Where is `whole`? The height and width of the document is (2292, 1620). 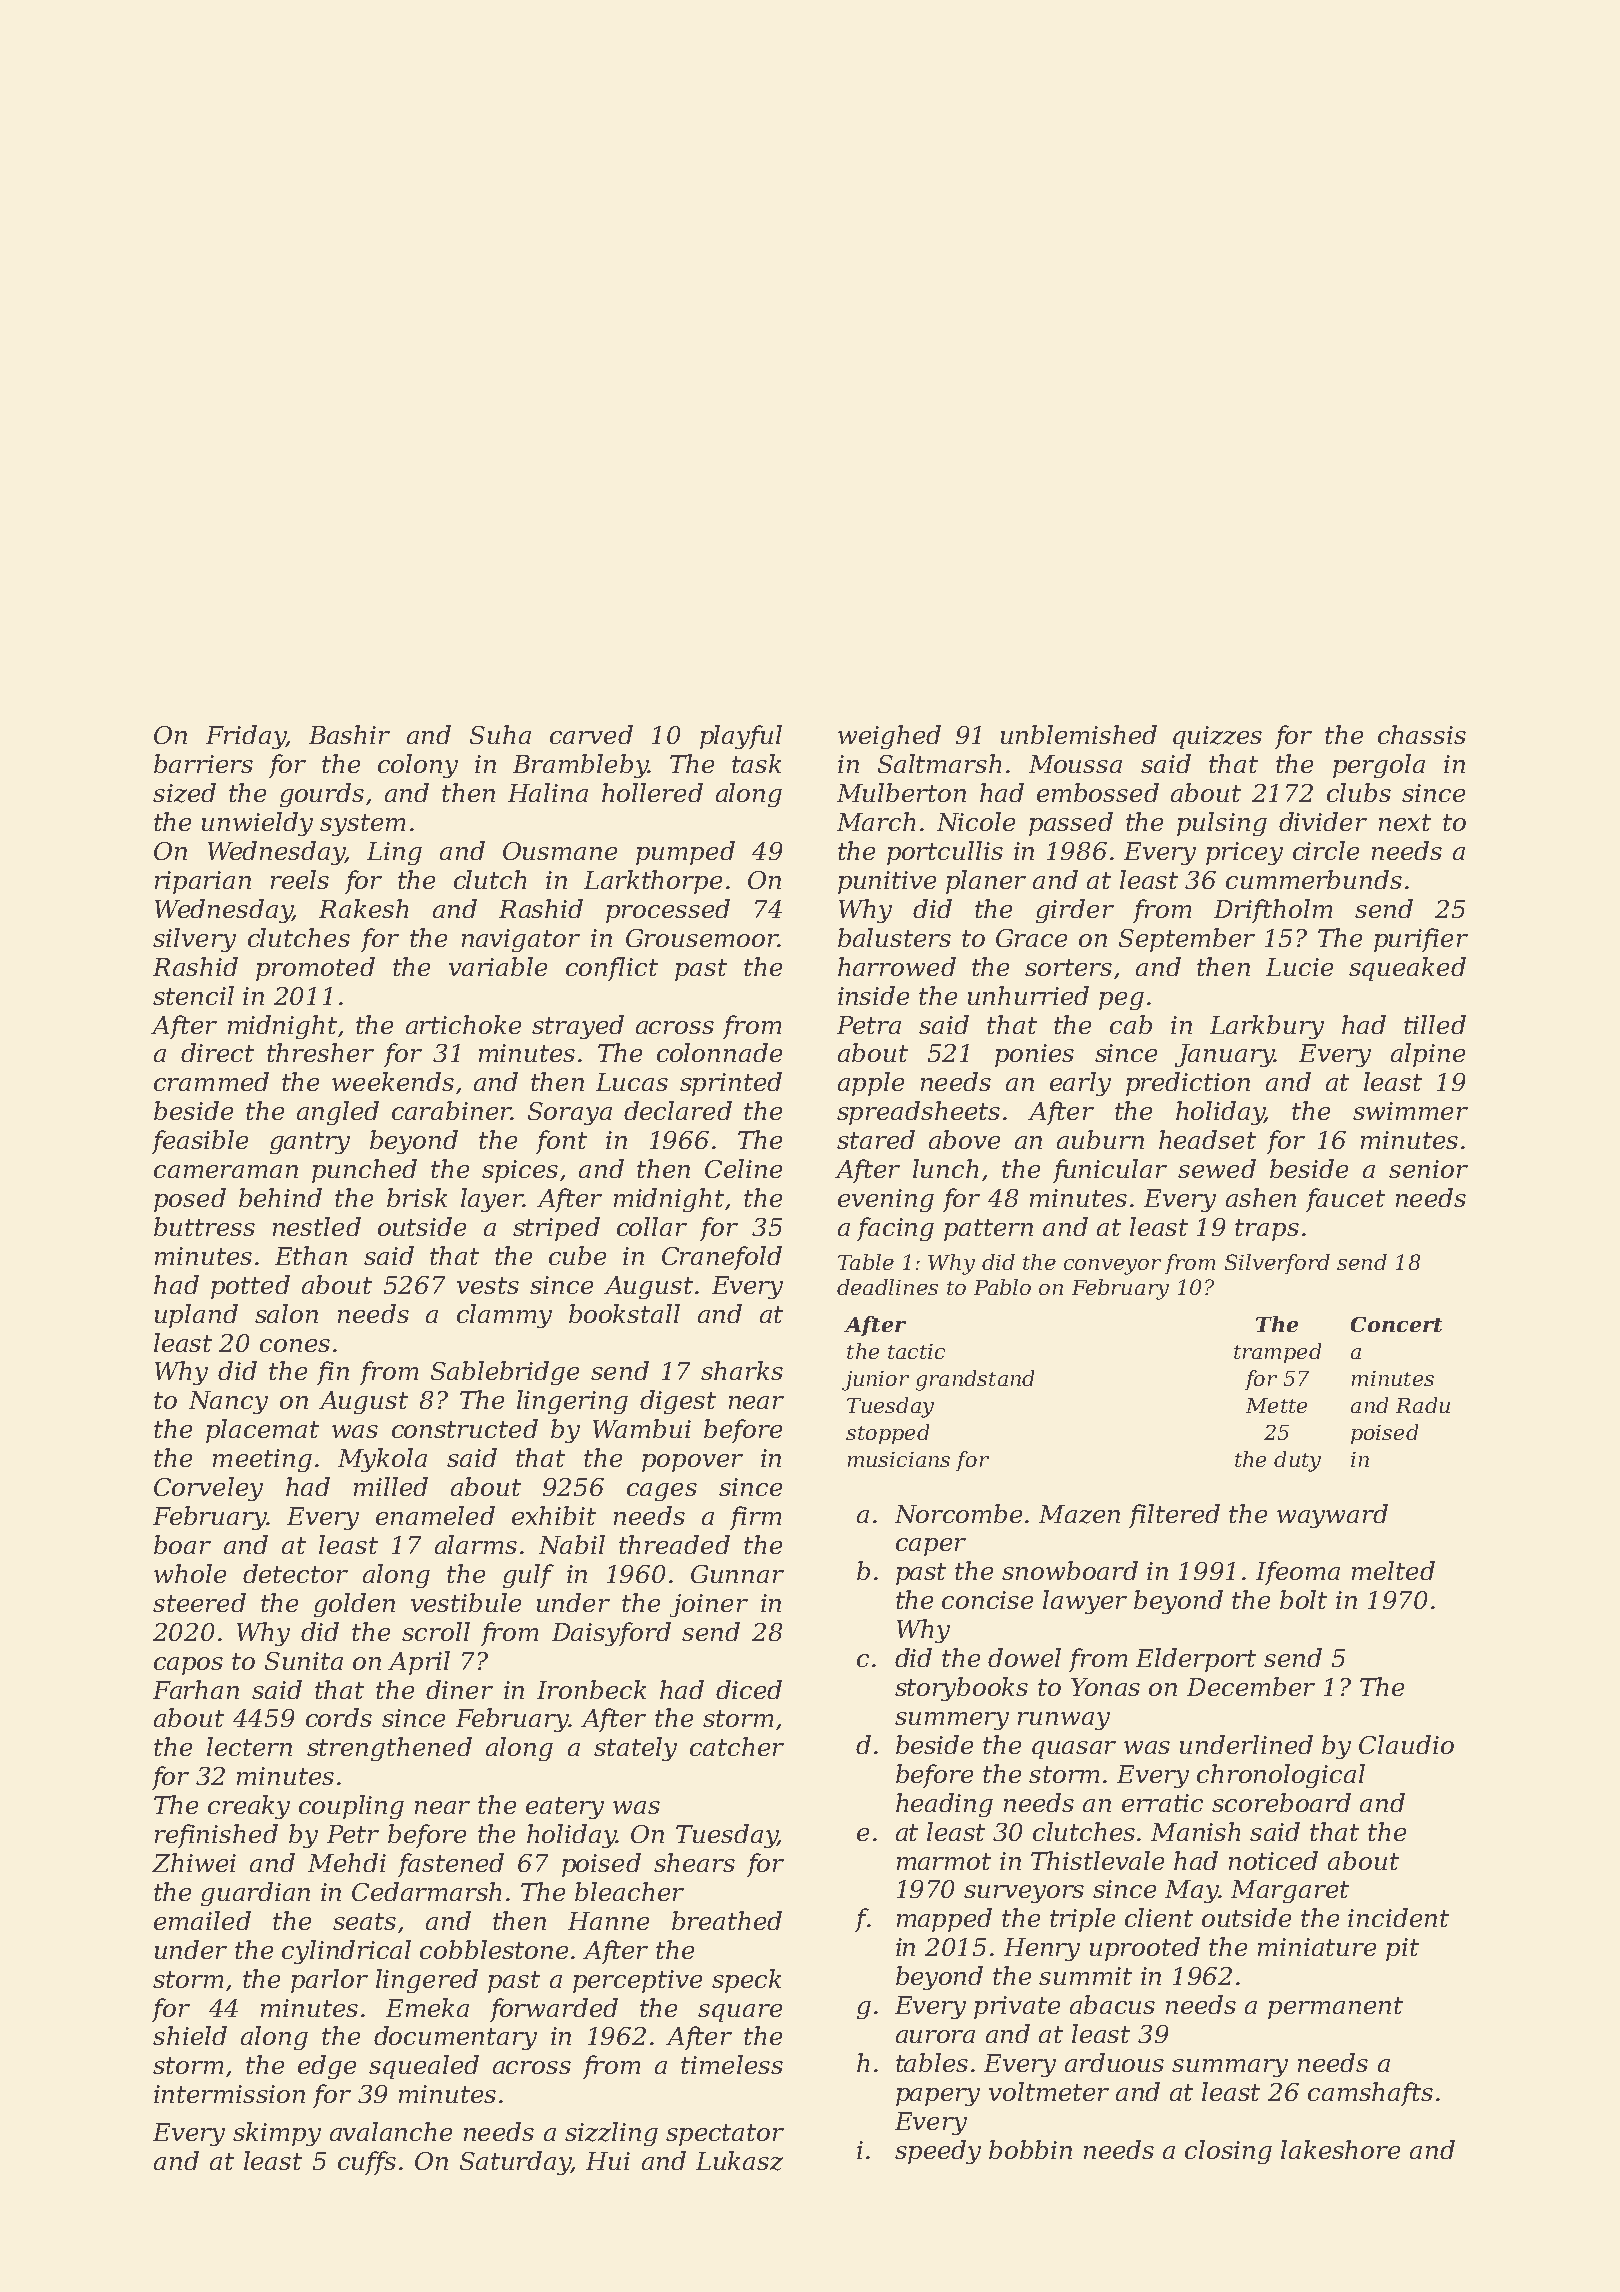 whole is located at coordinates (190, 1573).
